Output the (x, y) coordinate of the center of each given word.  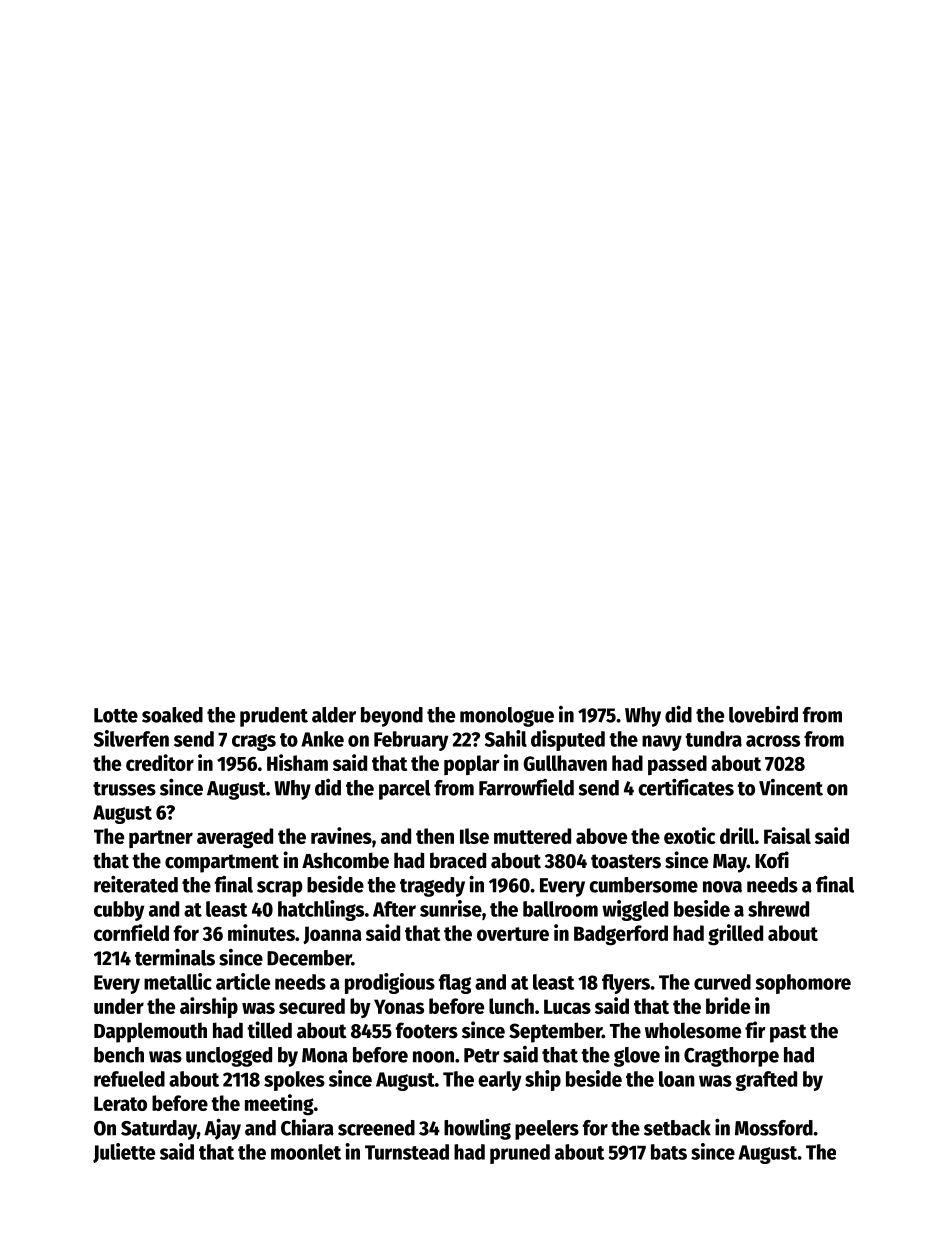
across (773, 741)
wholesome (693, 1030)
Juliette (124, 1153)
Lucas (567, 1006)
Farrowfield (526, 787)
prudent (274, 717)
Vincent (791, 787)
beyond (392, 717)
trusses (124, 789)
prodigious (390, 983)
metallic (178, 981)
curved (722, 982)
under (119, 1006)
